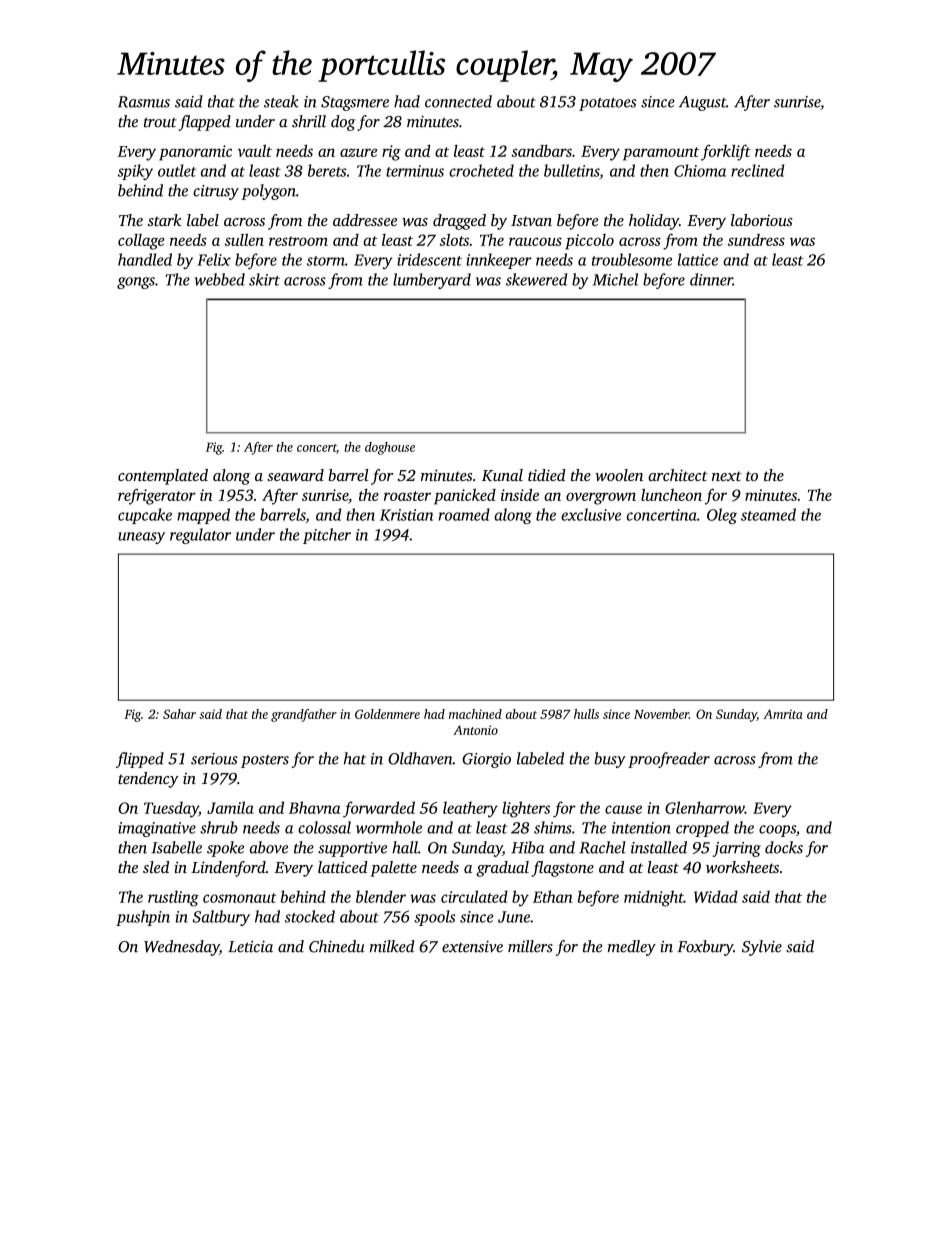 The width and height of the screenshot is (952, 1233). I want to click on proofreader, so click(669, 760).
